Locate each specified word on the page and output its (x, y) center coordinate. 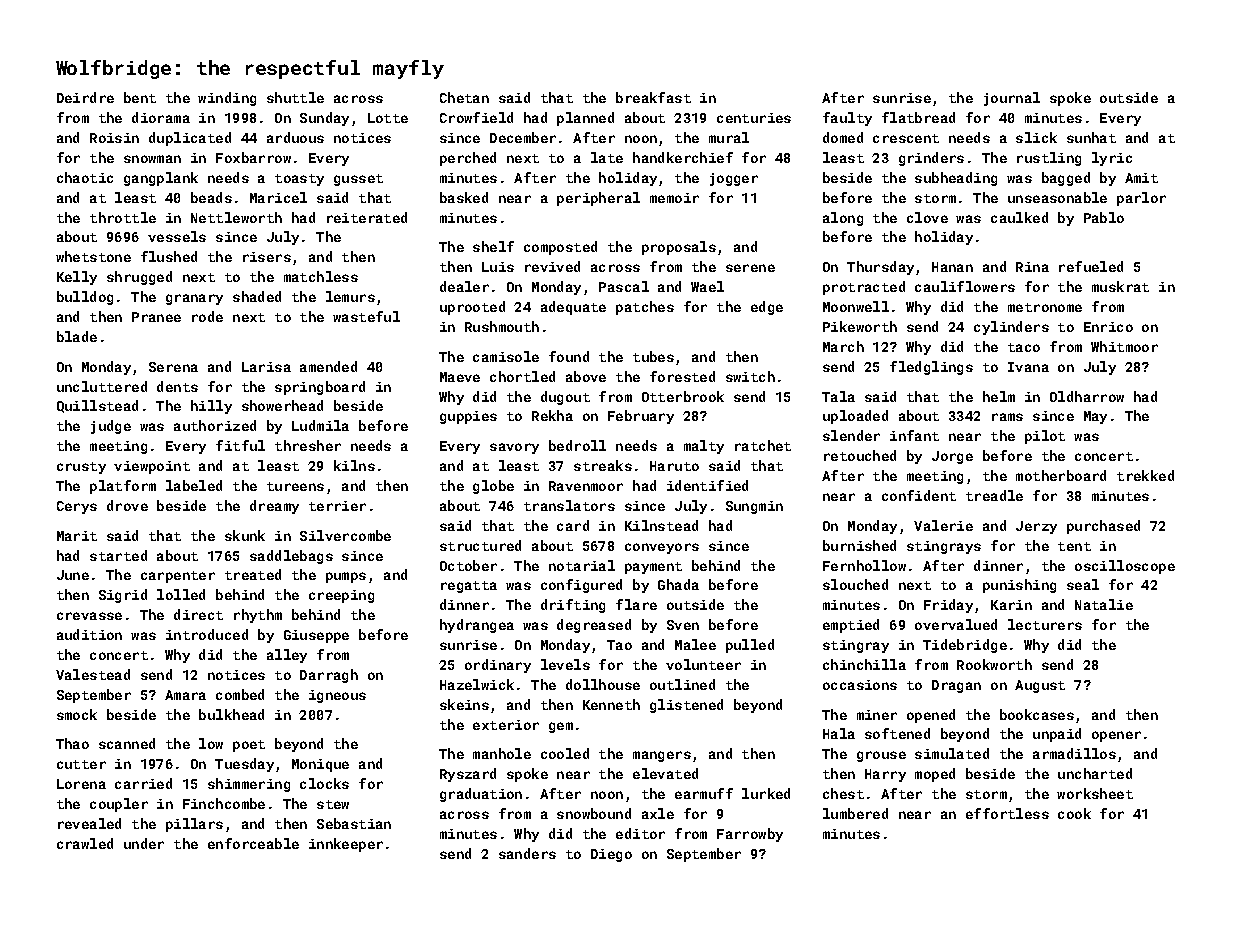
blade (77, 336)
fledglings (931, 368)
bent (140, 97)
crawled (85, 843)
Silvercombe (345, 535)
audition (89, 634)
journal (1012, 99)
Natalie (1104, 604)
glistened (686, 706)
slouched (855, 584)
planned (585, 119)
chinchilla (864, 664)
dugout (565, 398)
